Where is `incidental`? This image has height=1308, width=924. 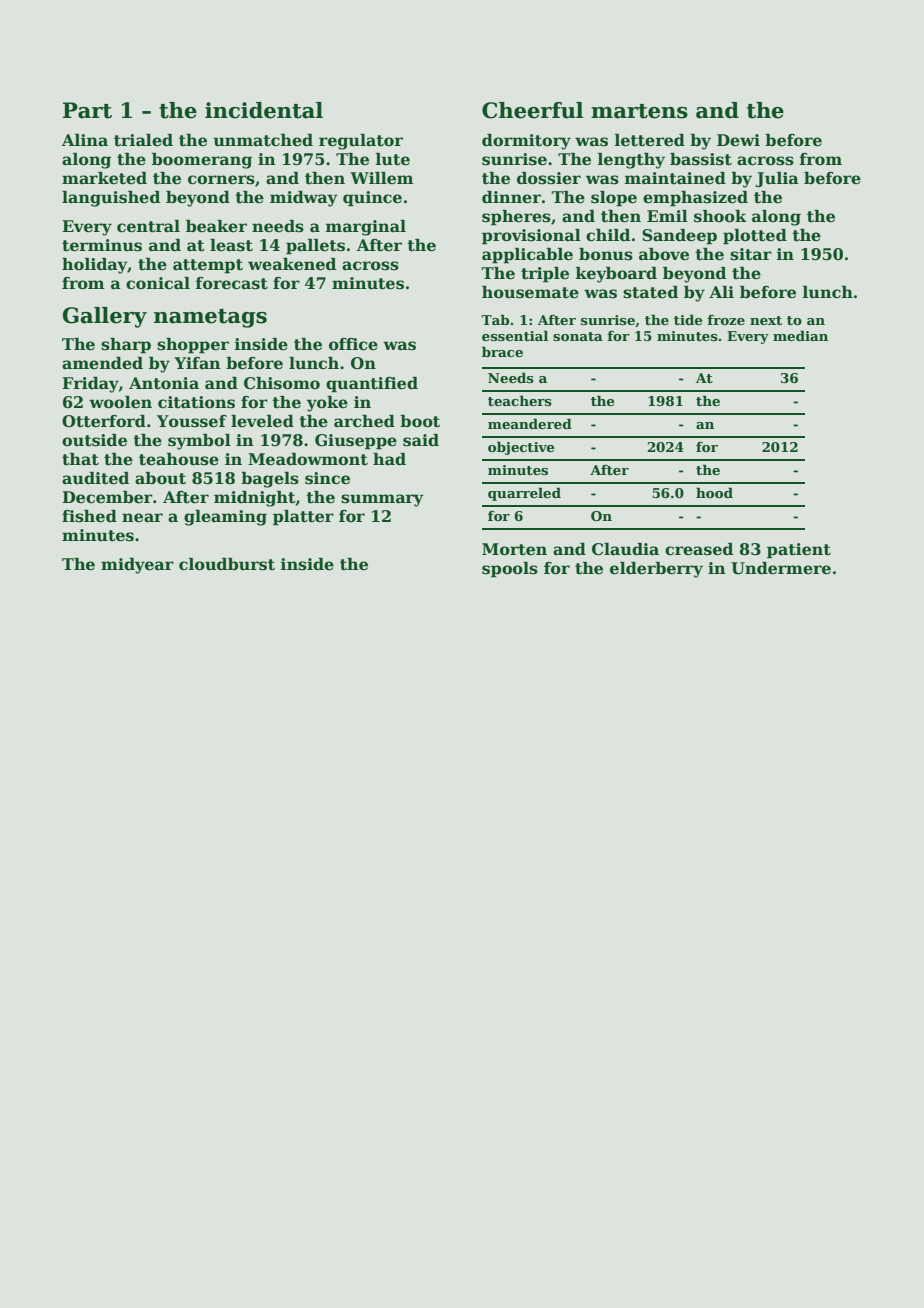 incidental is located at coordinates (264, 110).
